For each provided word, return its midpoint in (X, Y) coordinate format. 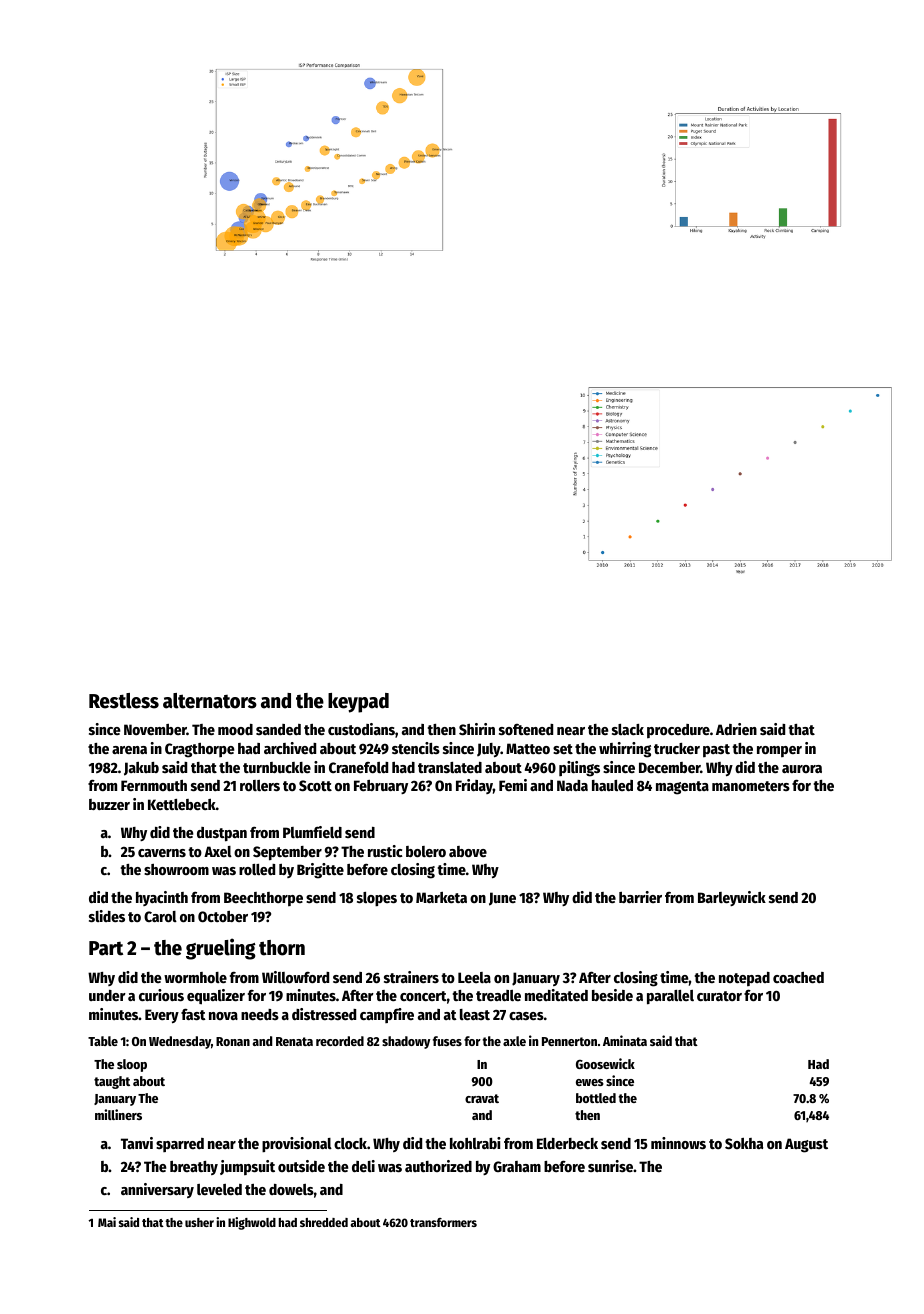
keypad (358, 703)
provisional (297, 1144)
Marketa (441, 897)
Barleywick (732, 898)
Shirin (477, 729)
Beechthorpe (263, 899)
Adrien (736, 729)
